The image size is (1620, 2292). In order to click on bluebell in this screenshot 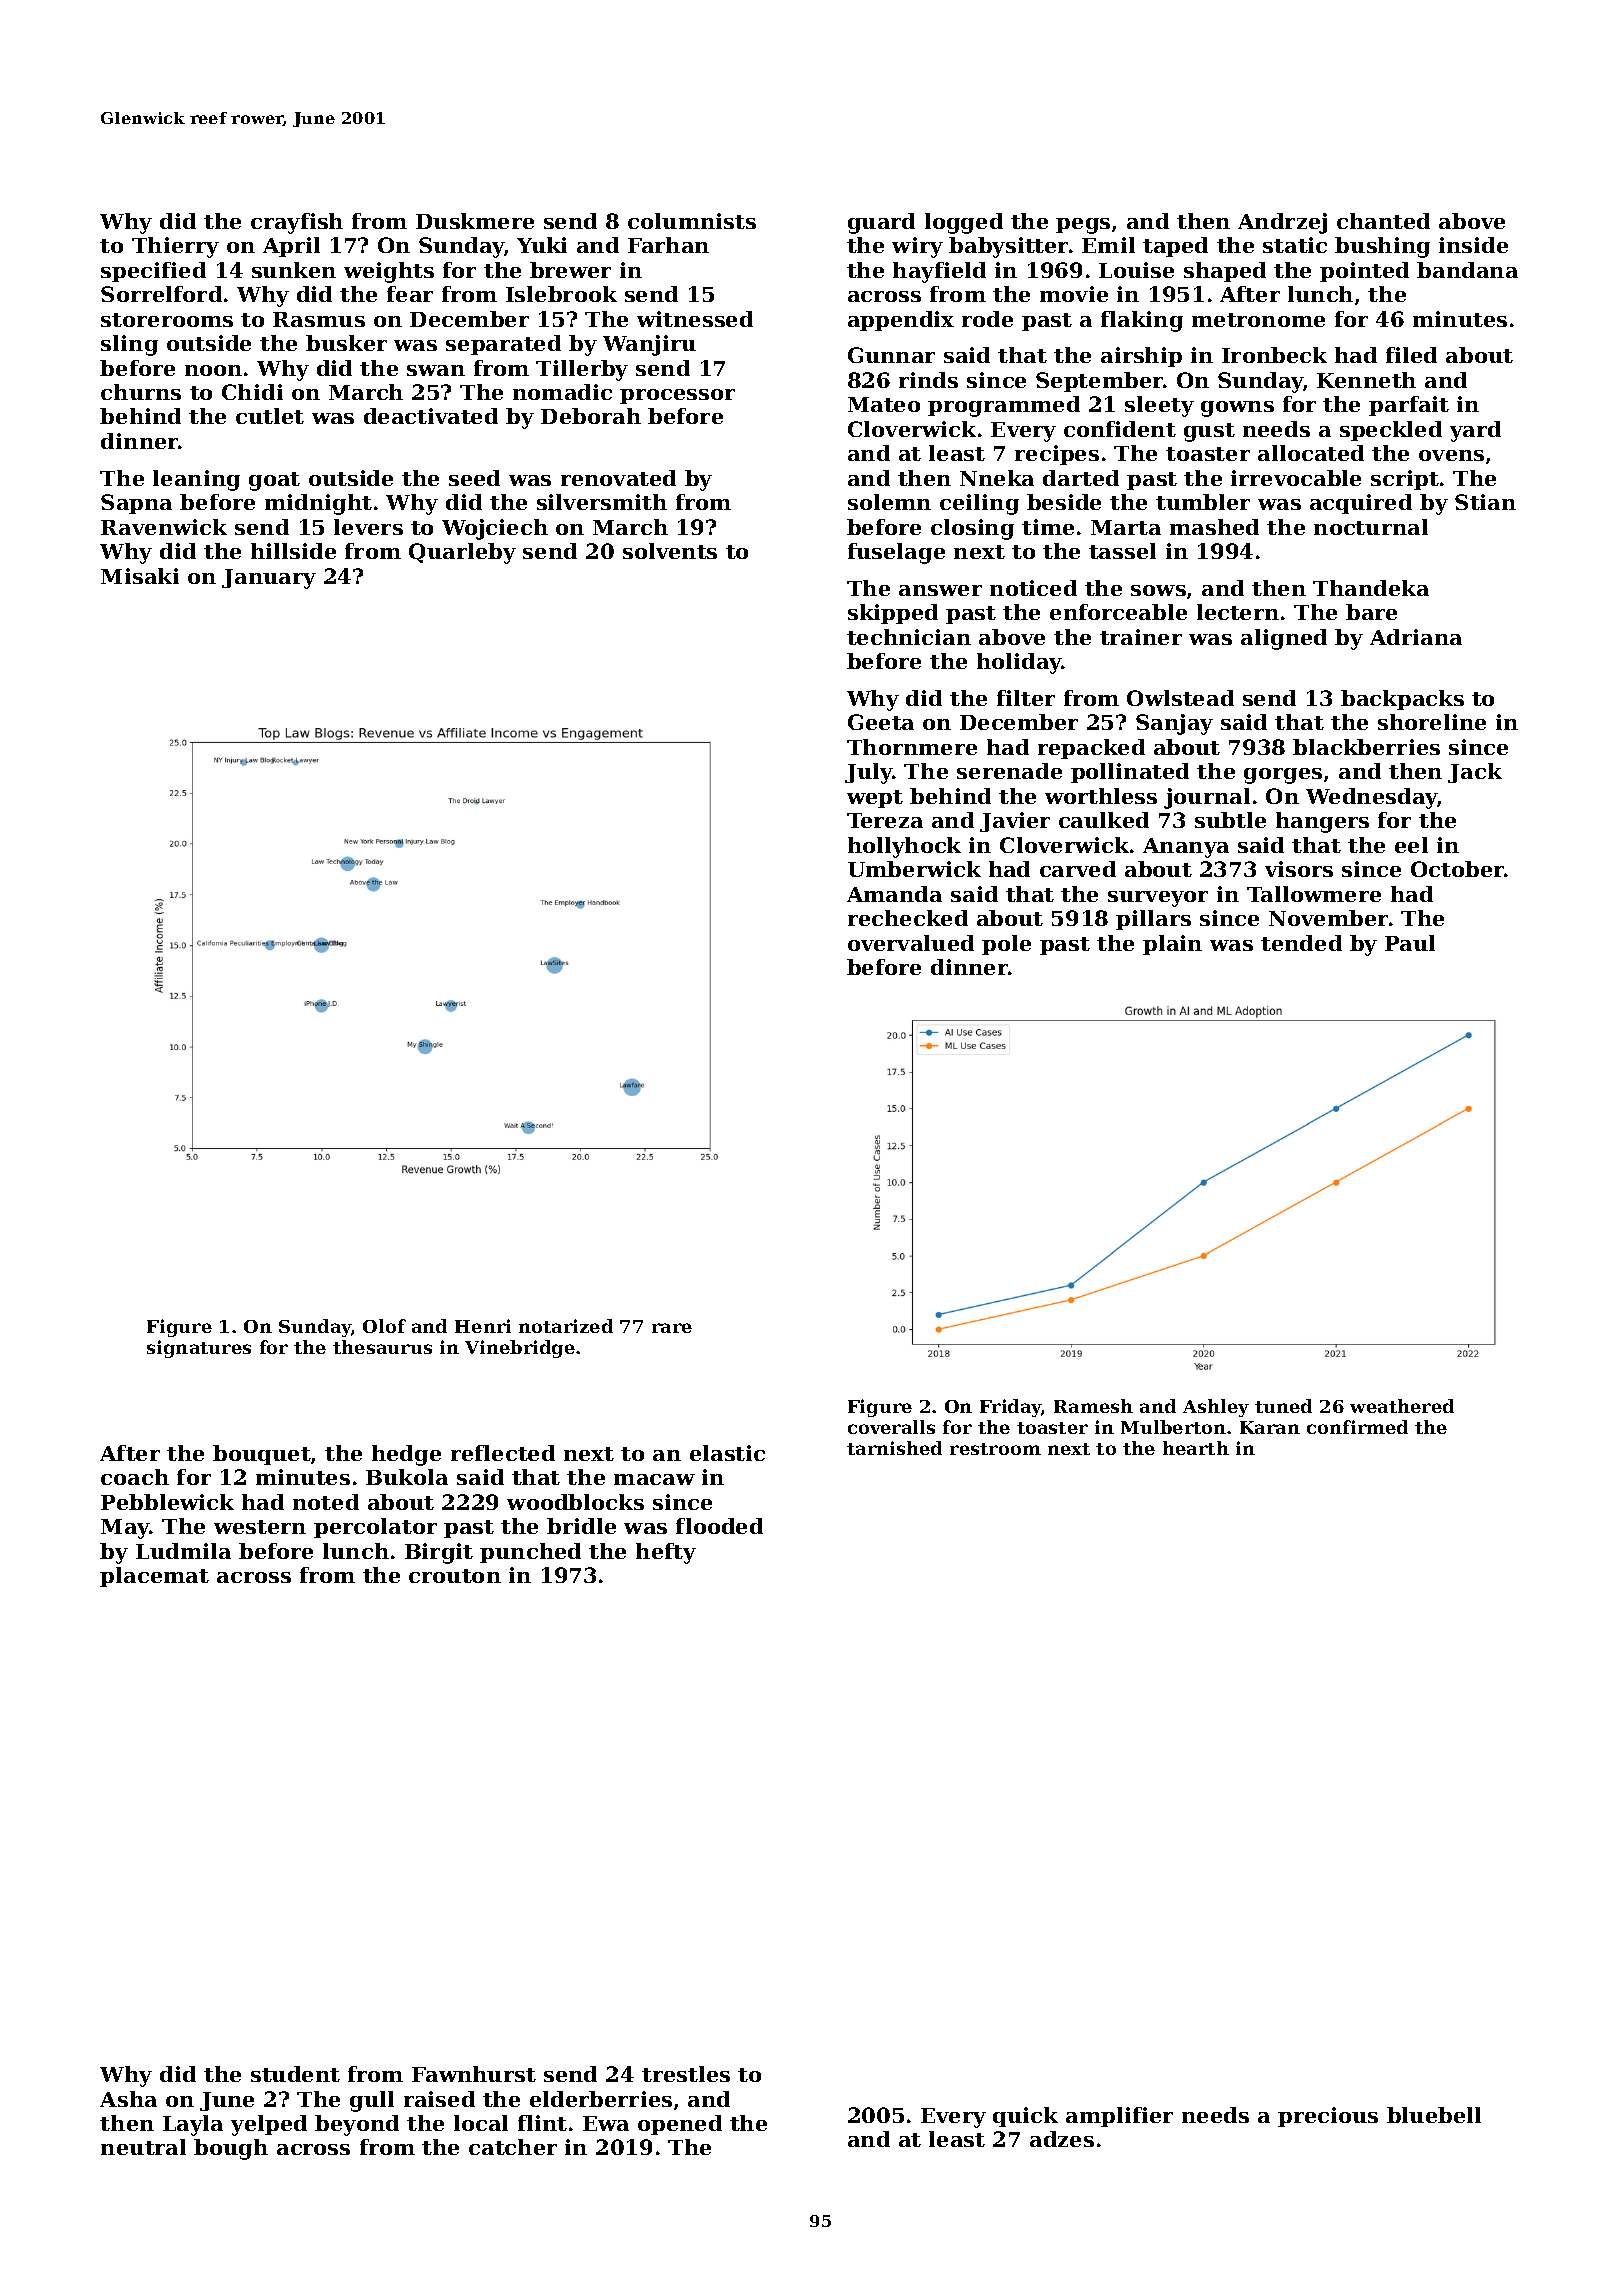, I will do `click(1434, 2115)`.
